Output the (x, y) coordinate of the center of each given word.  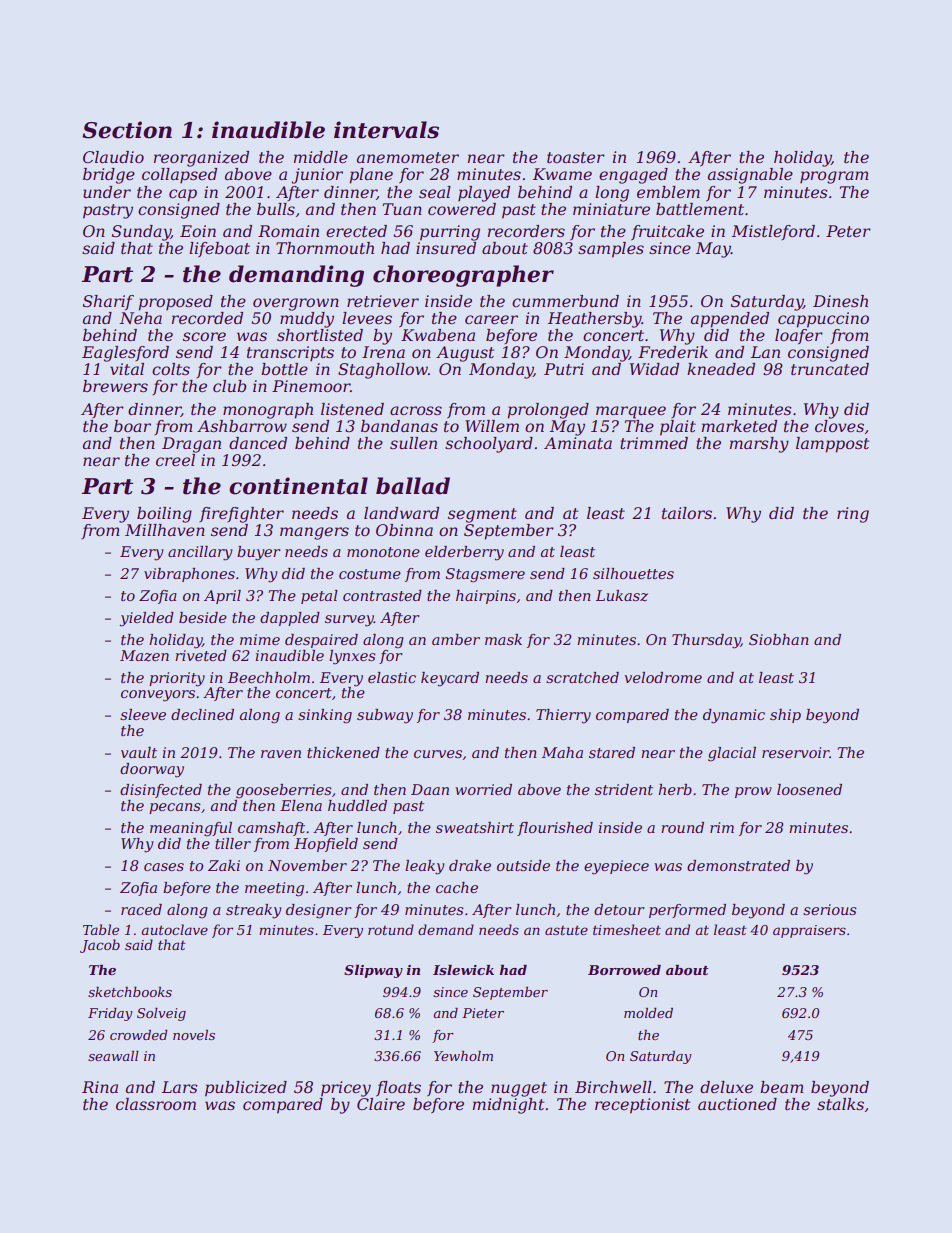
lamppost (832, 445)
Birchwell (613, 1087)
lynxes (352, 657)
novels (194, 1035)
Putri (564, 369)
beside (203, 617)
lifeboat (219, 250)
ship (785, 716)
